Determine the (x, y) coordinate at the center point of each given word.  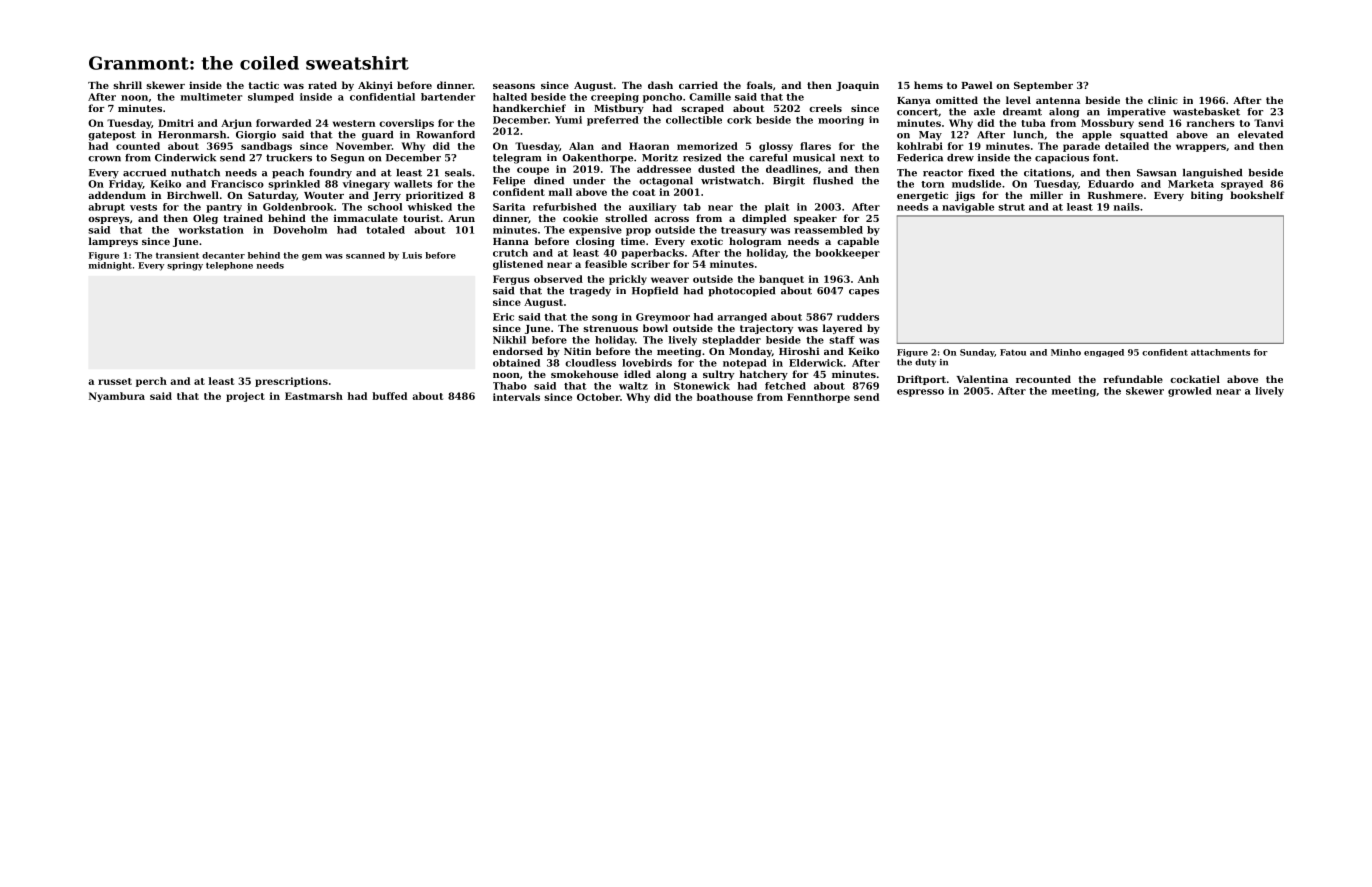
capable (858, 242)
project (245, 397)
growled (1190, 392)
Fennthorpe (818, 398)
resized (702, 158)
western (354, 123)
